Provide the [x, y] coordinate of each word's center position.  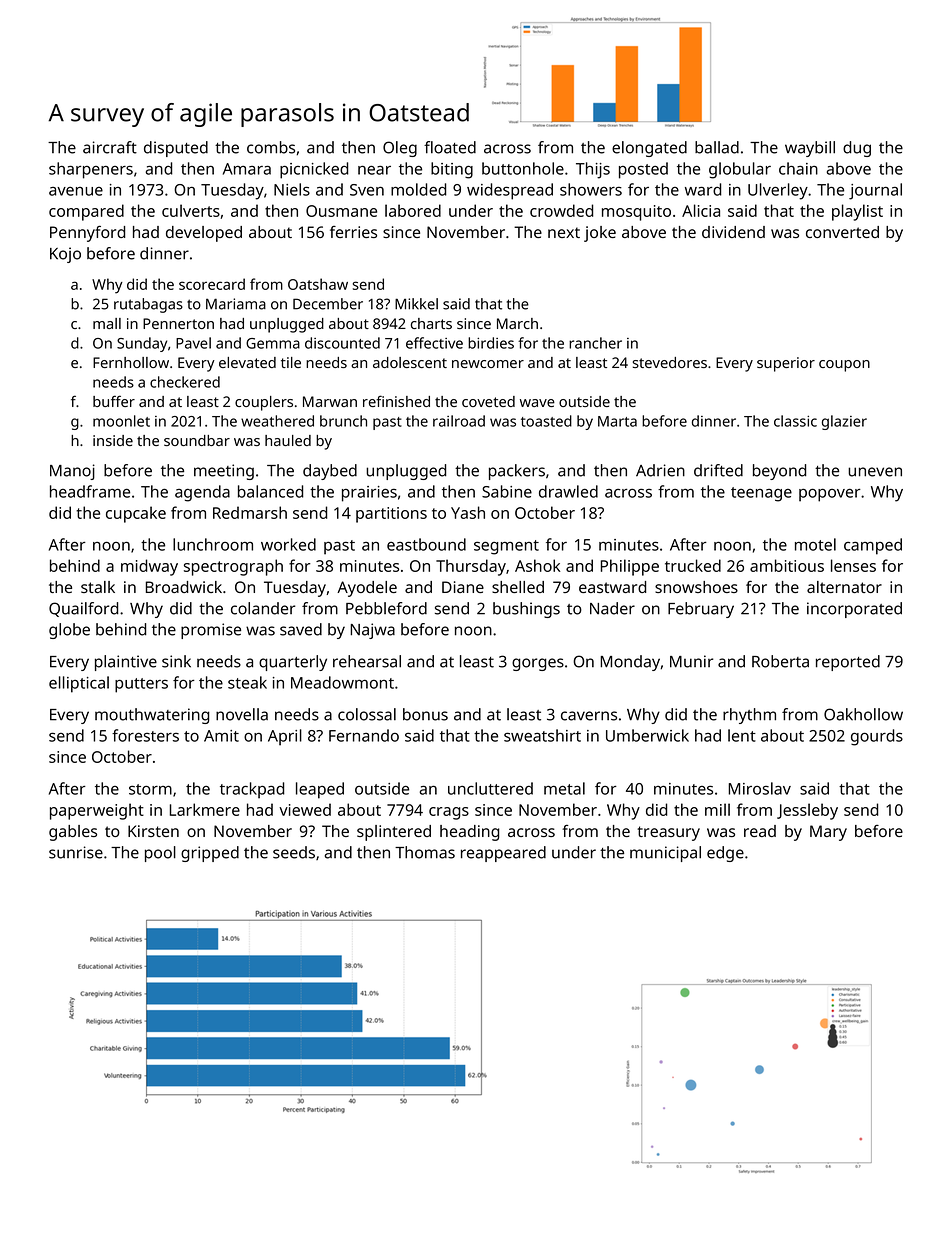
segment [506, 547]
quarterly [293, 663]
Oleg [400, 149]
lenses [853, 565]
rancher [595, 343]
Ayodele [367, 589]
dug [857, 149]
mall [107, 323]
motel [815, 544]
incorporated [854, 610]
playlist [857, 212]
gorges [538, 664]
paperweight [97, 811]
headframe [90, 491]
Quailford [84, 609]
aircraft [110, 147]
